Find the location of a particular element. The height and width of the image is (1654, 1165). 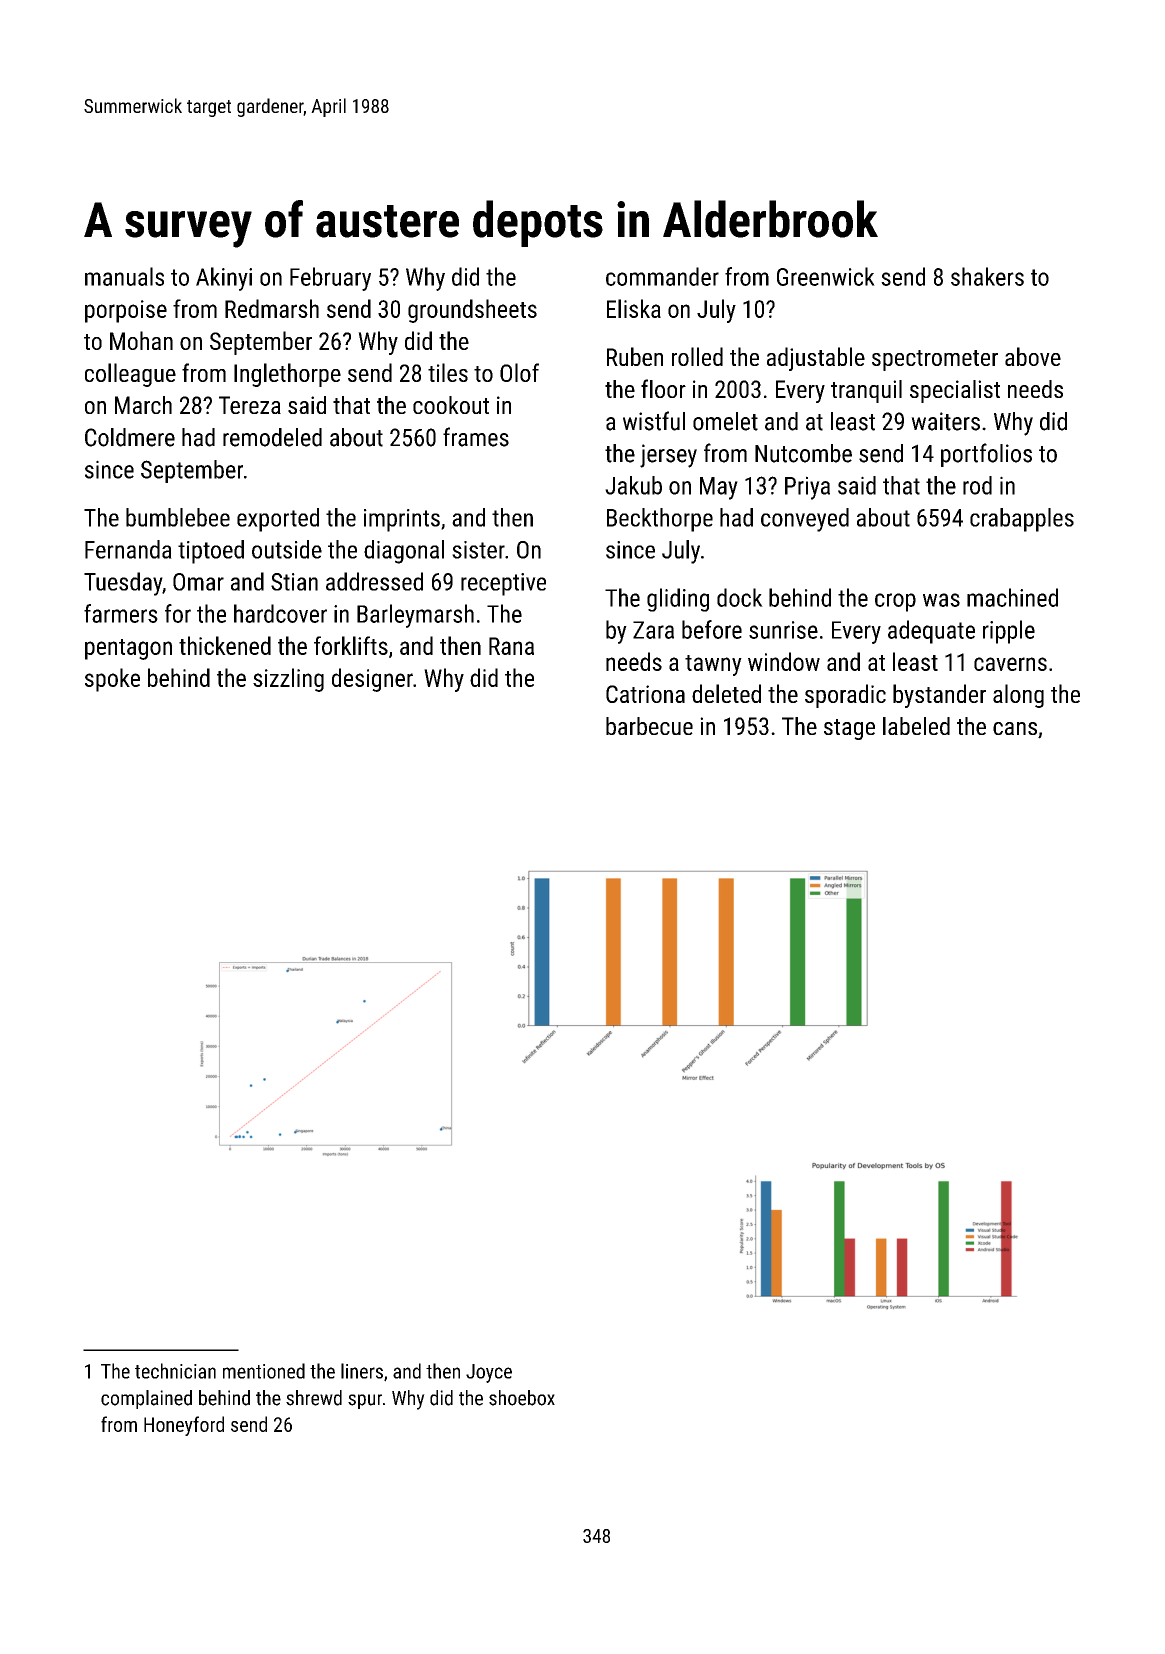

Olof is located at coordinates (519, 372).
